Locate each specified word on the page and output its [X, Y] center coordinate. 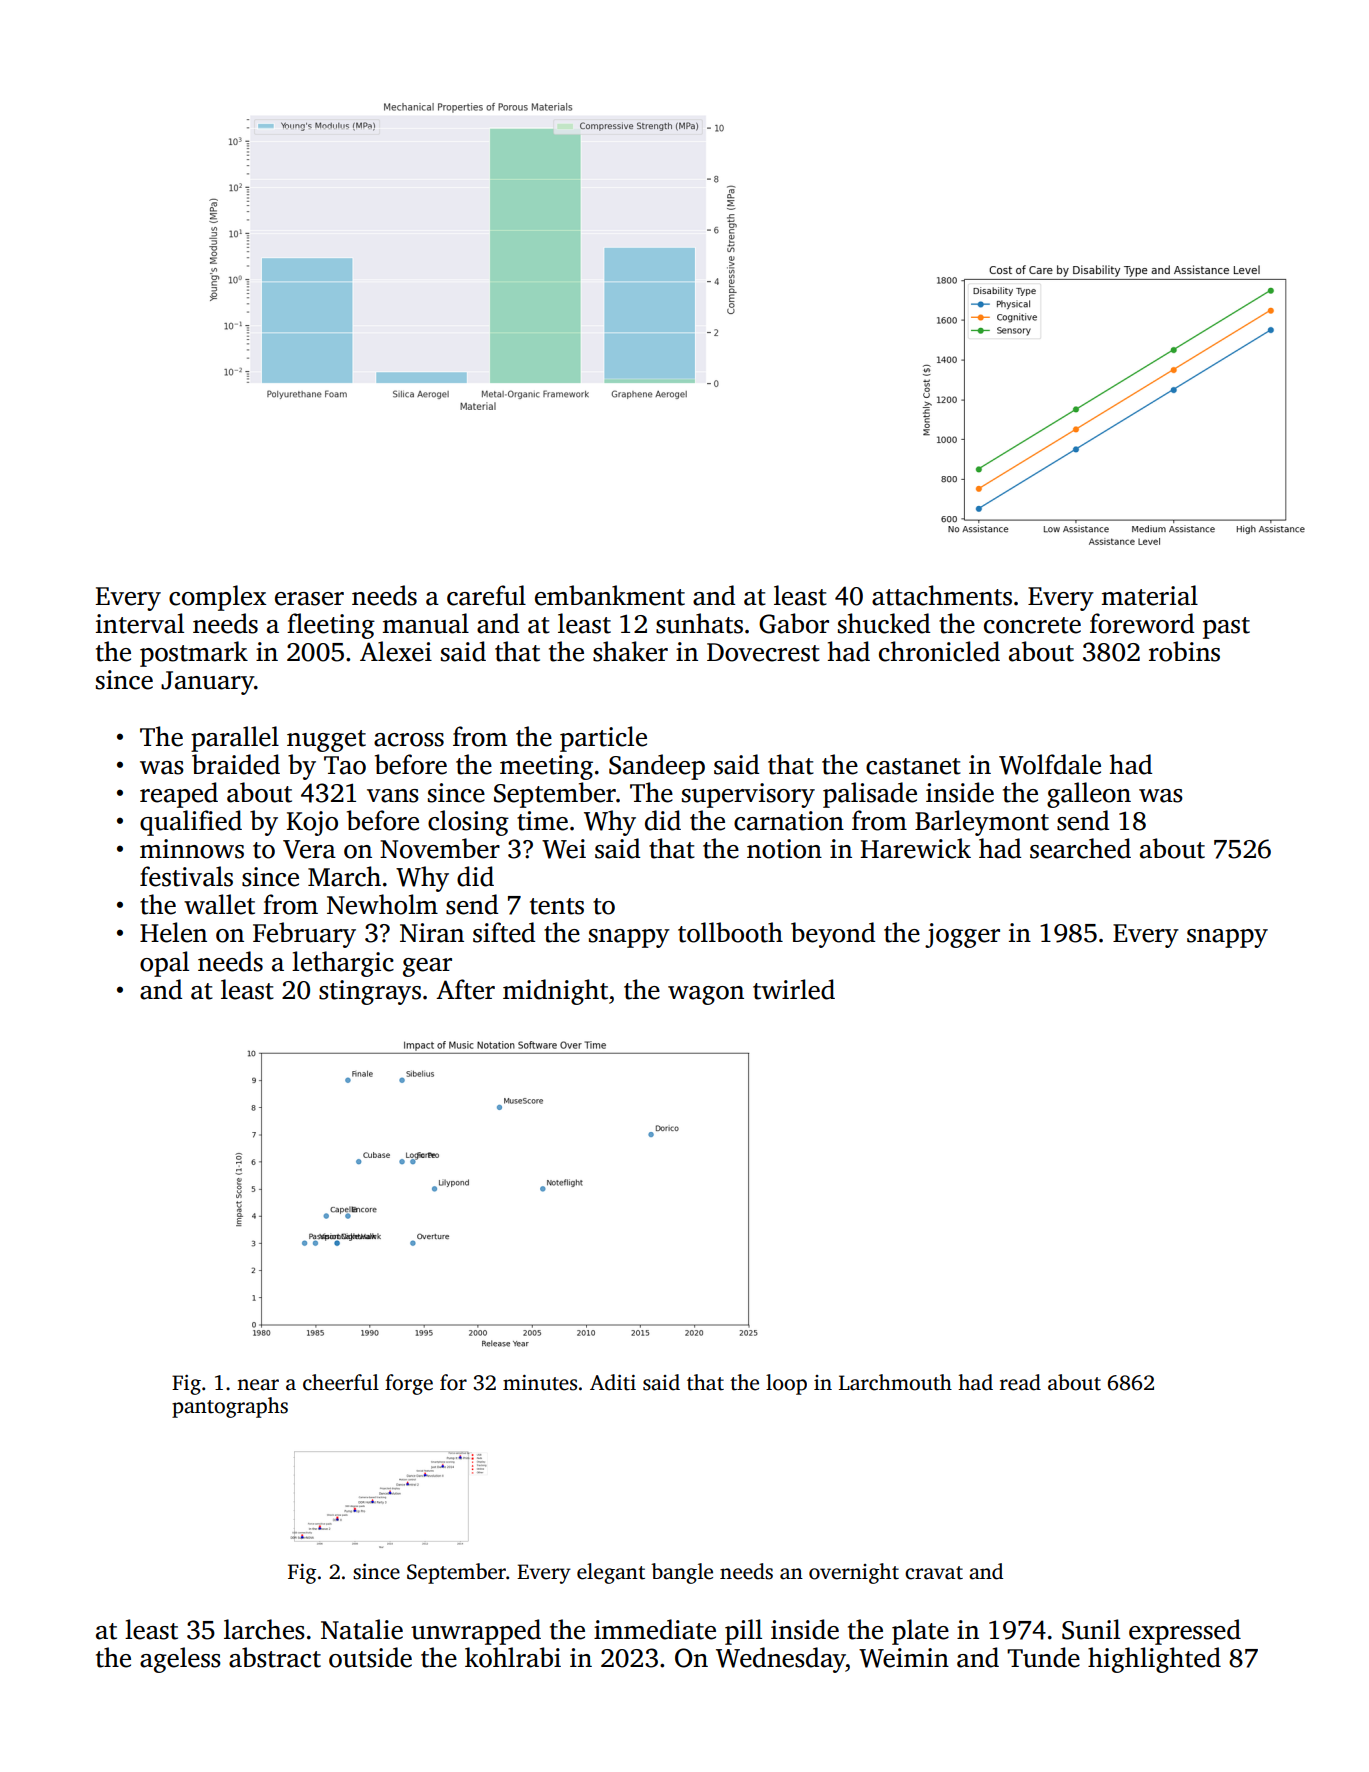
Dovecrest [763, 652]
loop [786, 1384]
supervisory [748, 795]
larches [264, 1629]
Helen [173, 932]
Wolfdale [1050, 764]
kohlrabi [513, 1657]
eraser [309, 599]
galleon [1089, 795]
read [1020, 1382]
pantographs [230, 1407]
